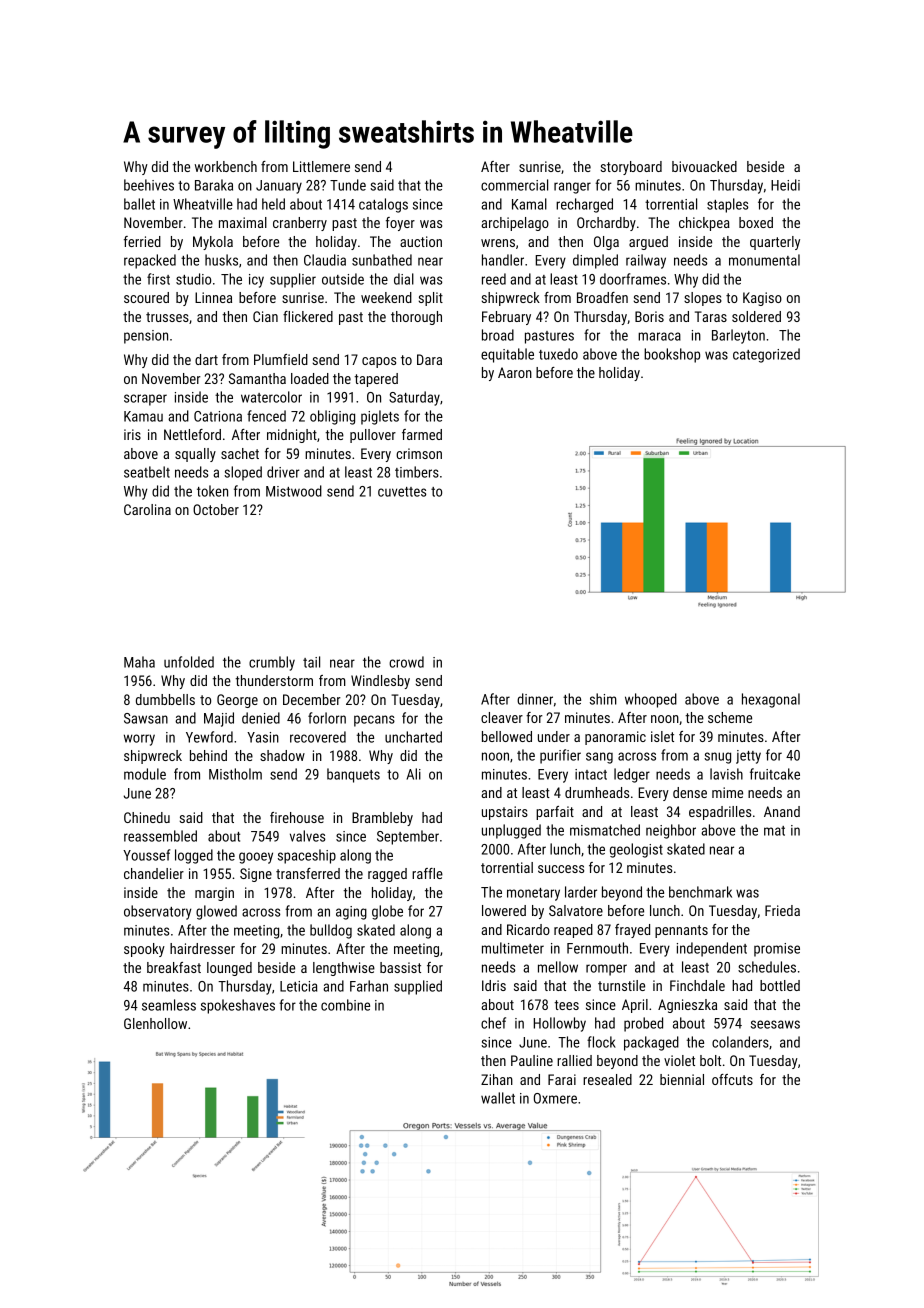  I want to click on Heidi, so click(785, 185).
